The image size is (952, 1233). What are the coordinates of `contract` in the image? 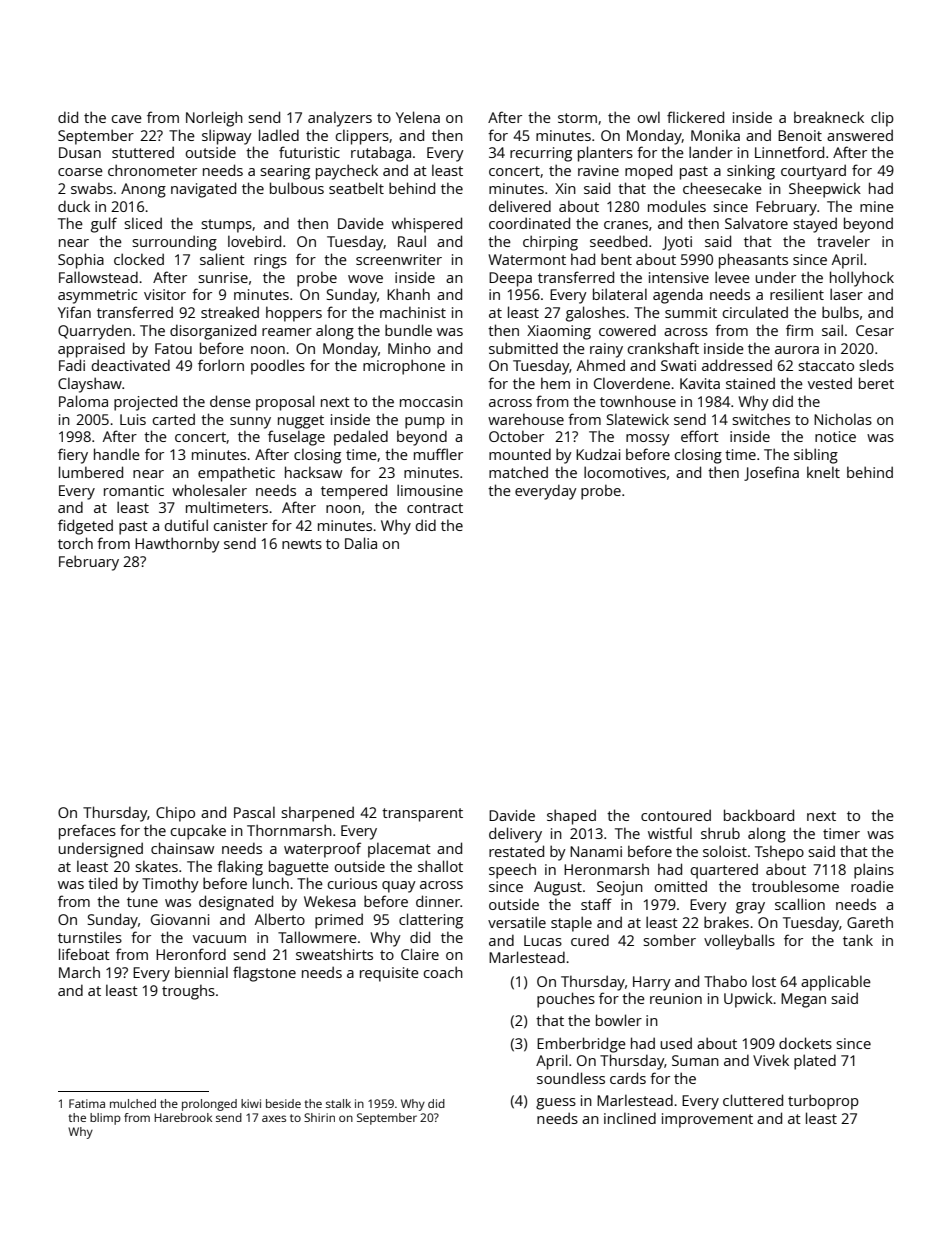 It's located at (435, 508).
